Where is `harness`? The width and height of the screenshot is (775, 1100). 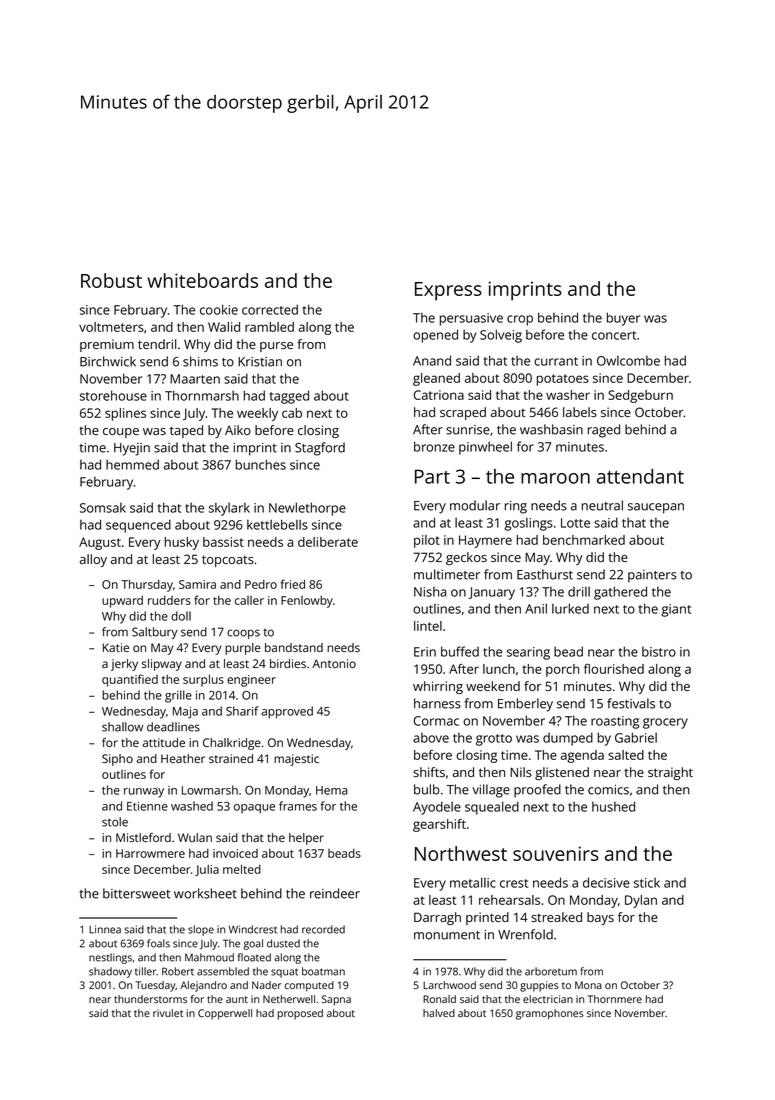
harness is located at coordinates (437, 703).
